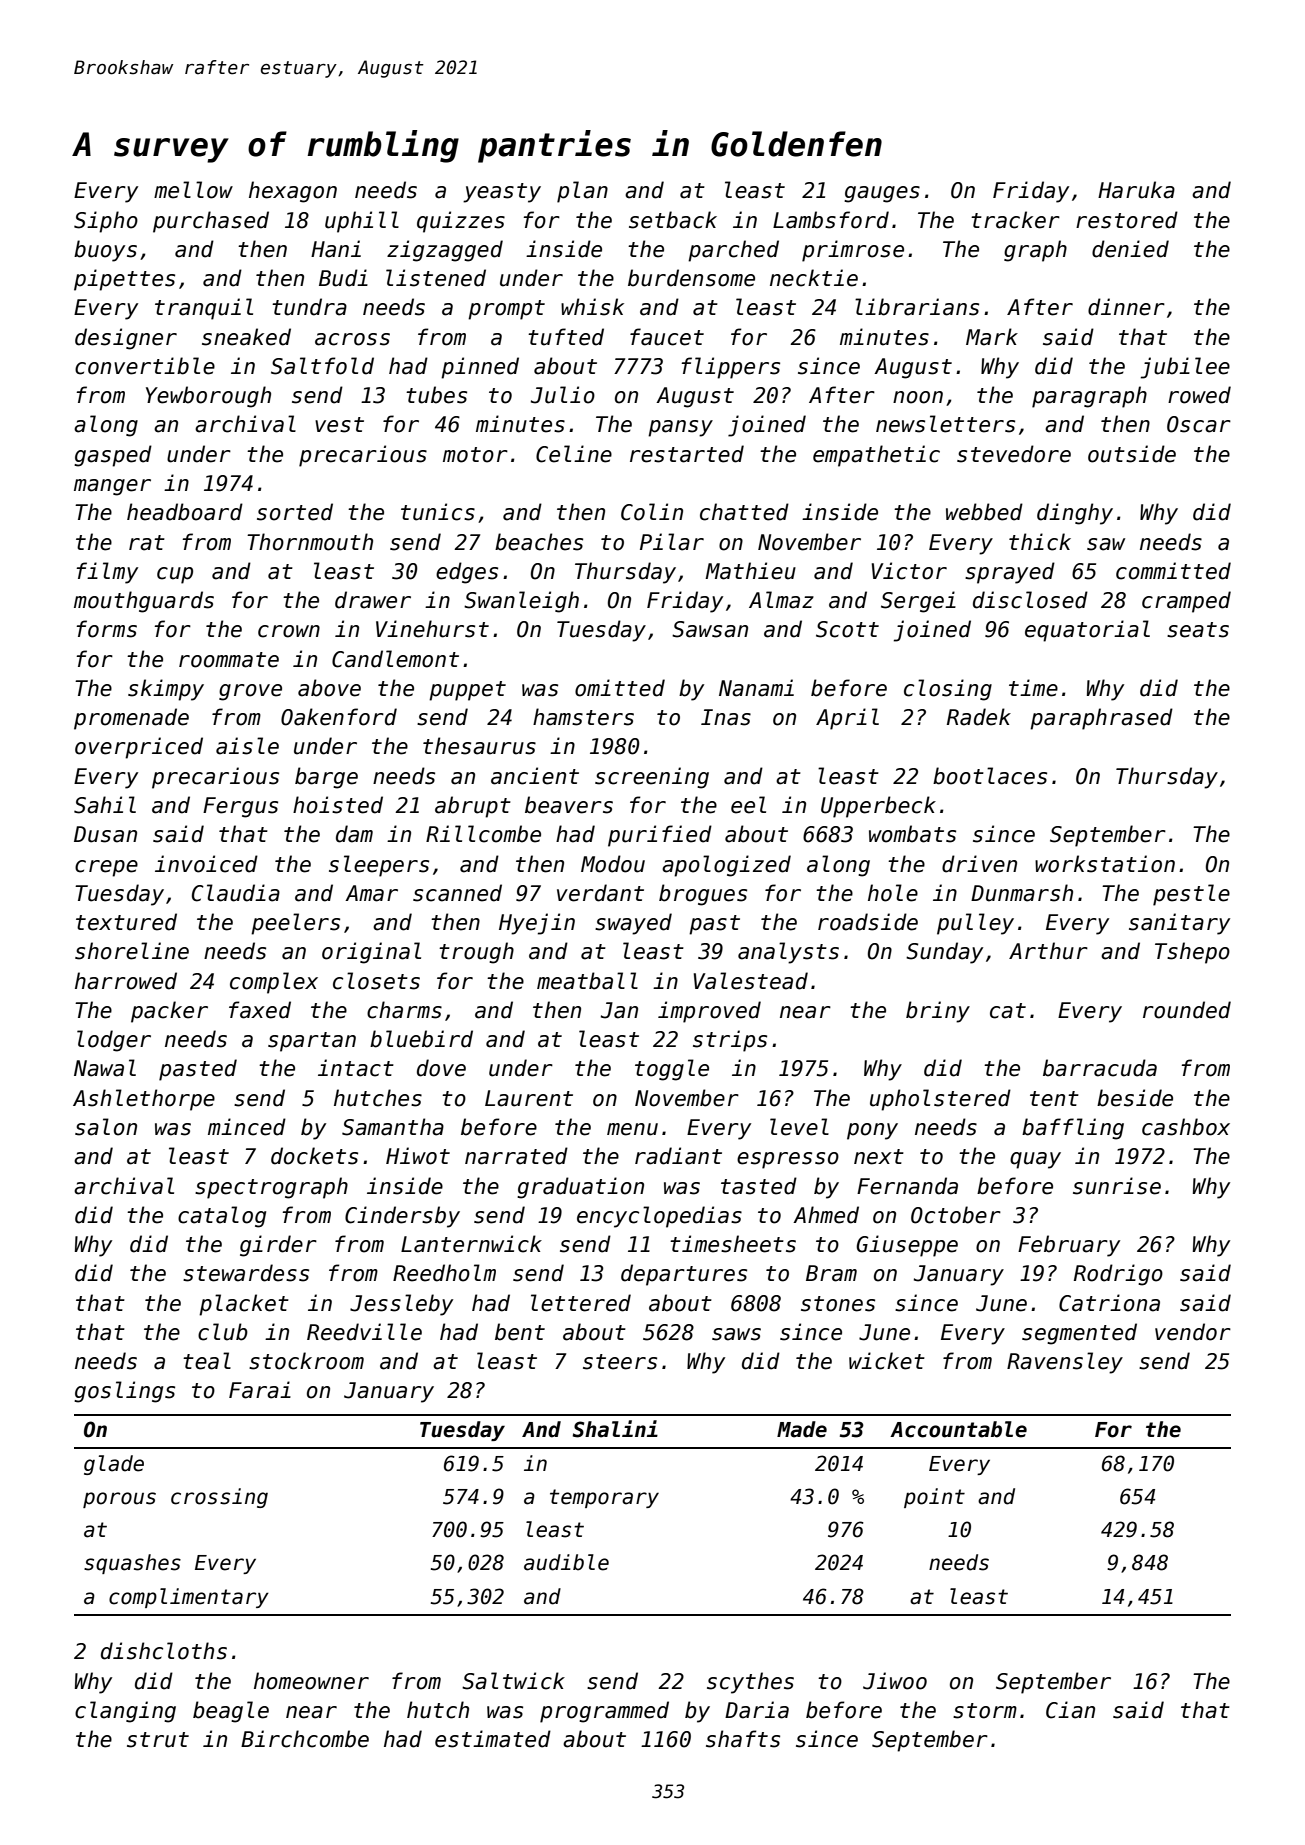 The width and height of the screenshot is (1305, 1845). What do you see at coordinates (436, 278) in the screenshot?
I see `listened` at bounding box center [436, 278].
